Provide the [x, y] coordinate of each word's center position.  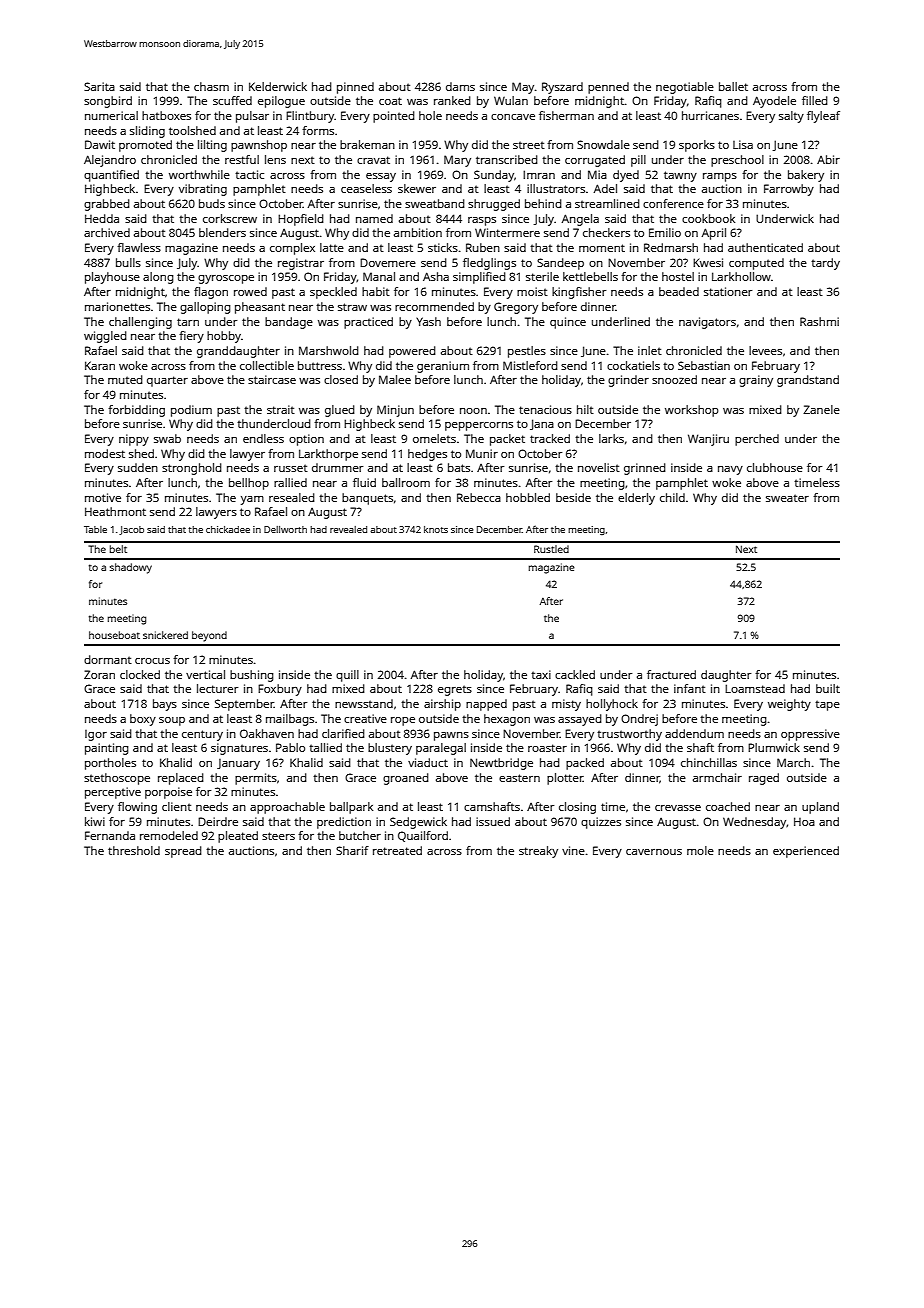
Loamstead [755, 688]
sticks [443, 247]
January [238, 764]
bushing [252, 676]
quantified [111, 176]
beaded [679, 291]
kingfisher [579, 293]
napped [486, 705]
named [374, 218]
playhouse [112, 278]
